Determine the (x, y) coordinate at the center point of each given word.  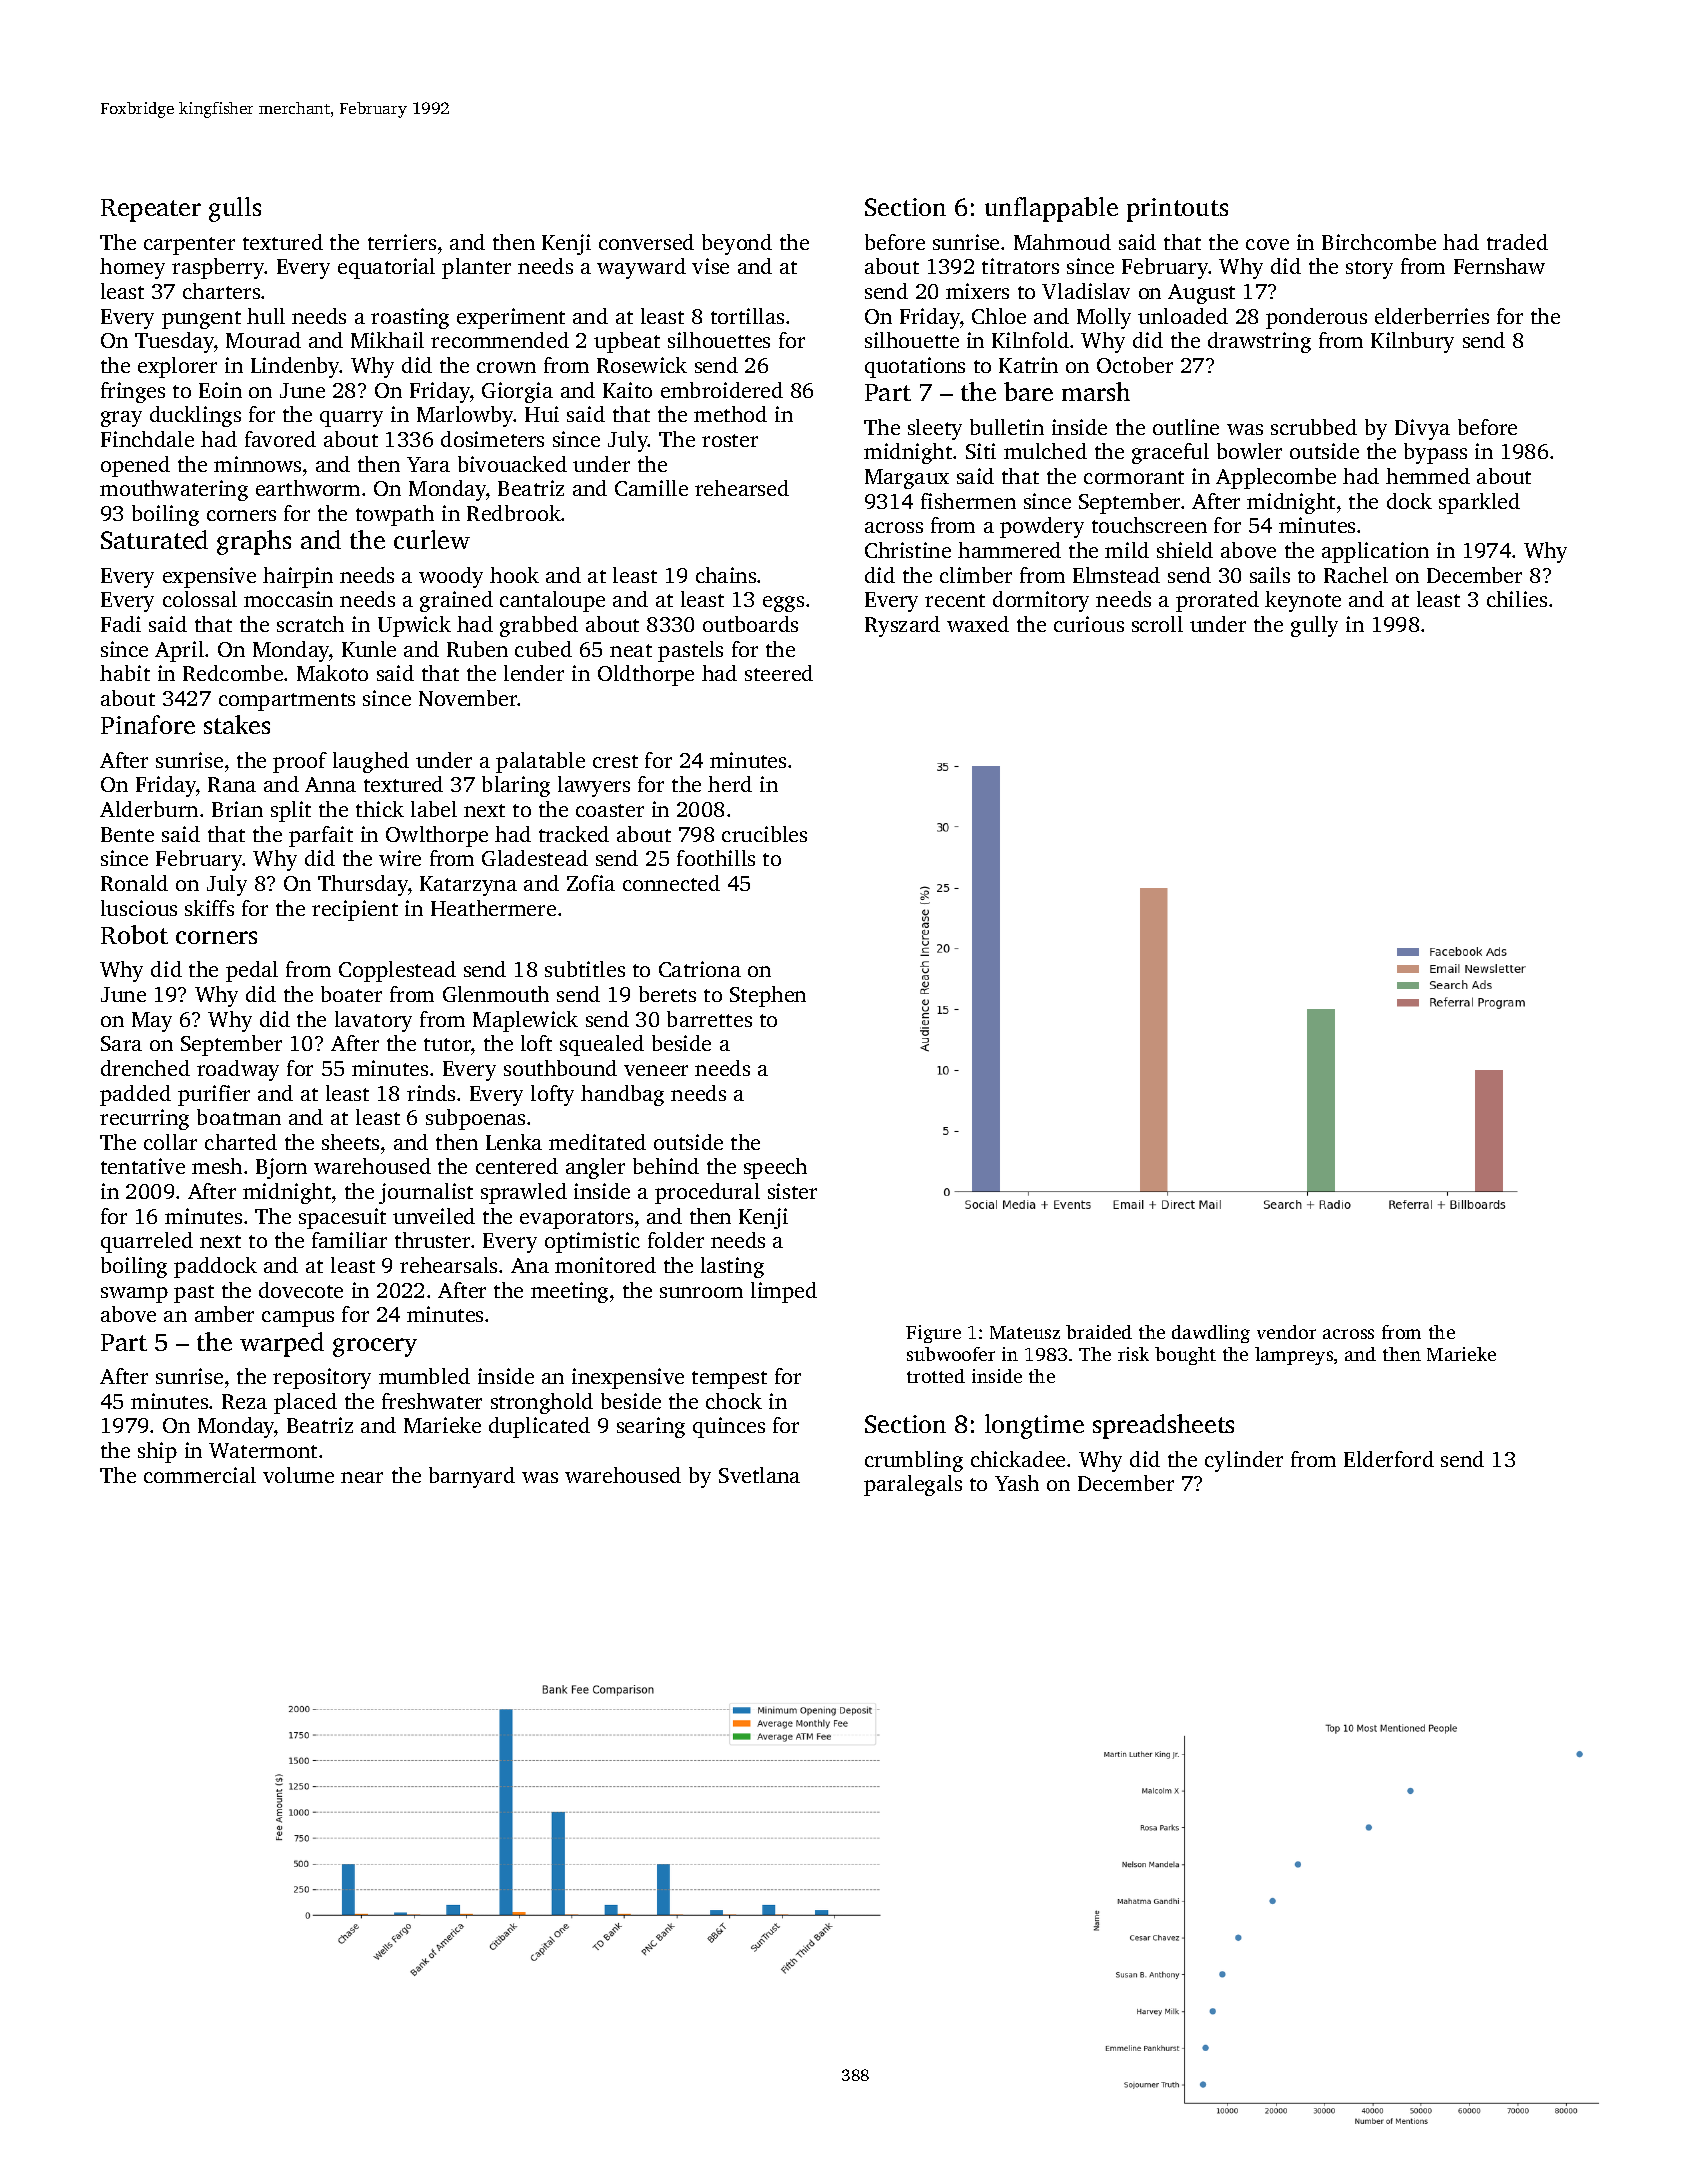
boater (351, 994)
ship (157, 1452)
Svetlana (759, 1475)
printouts (1177, 210)
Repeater (151, 210)
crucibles (764, 834)
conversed (646, 242)
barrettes (709, 1019)
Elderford (1389, 1459)
